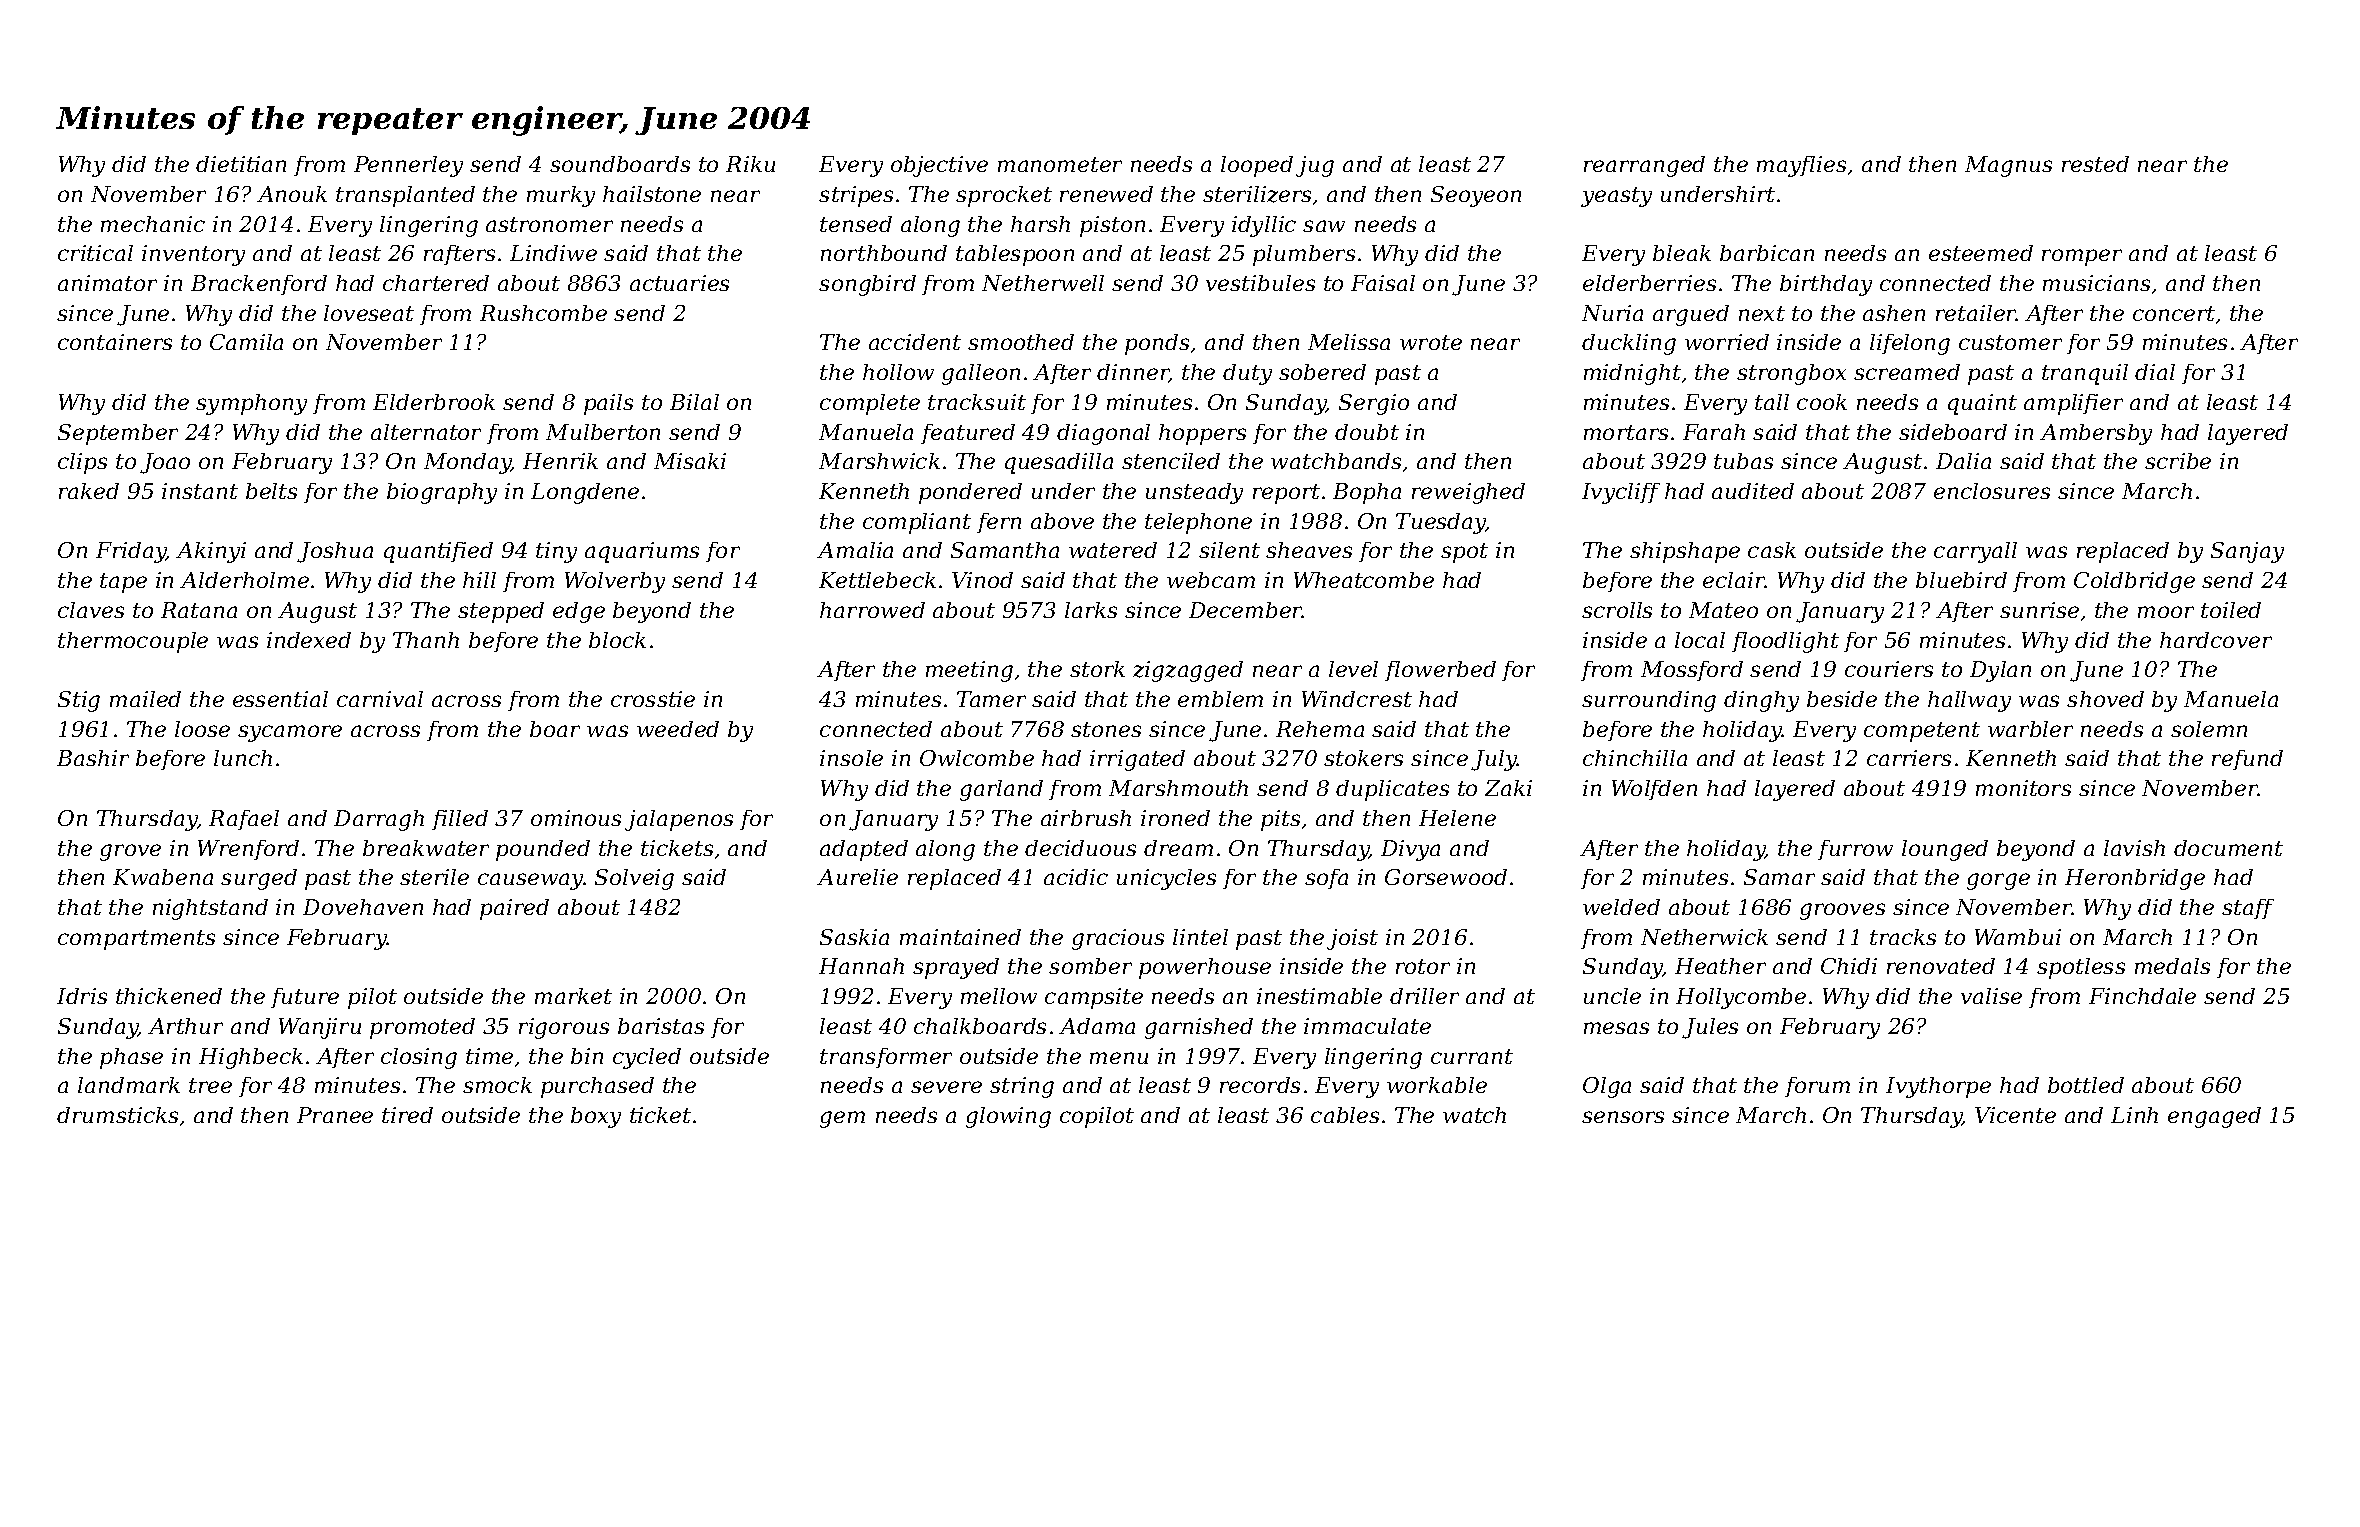  I want to click on currant, so click(1472, 1056).
